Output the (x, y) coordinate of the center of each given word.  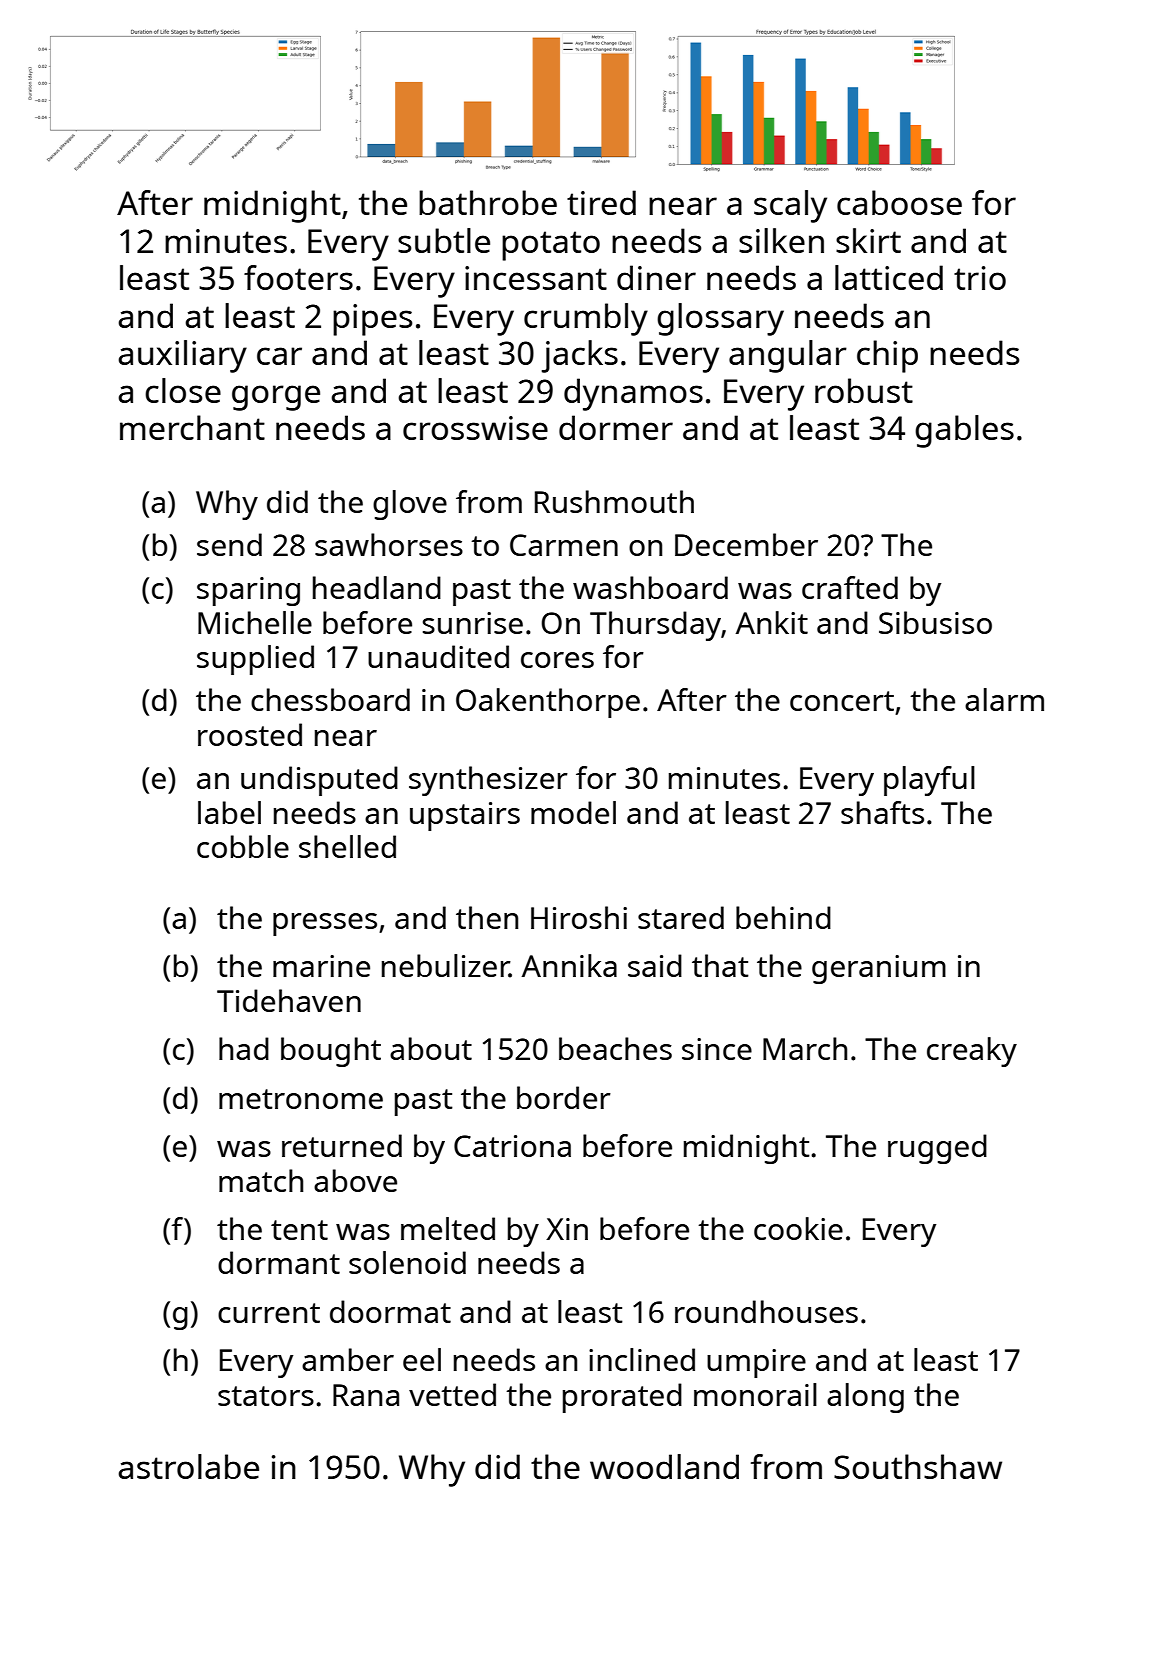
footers (298, 277)
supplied (255, 660)
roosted (250, 734)
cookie (798, 1228)
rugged (937, 1149)
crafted (850, 587)
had (244, 1048)
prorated (622, 1398)
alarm (1004, 699)
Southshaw (918, 1466)
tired (601, 202)
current (269, 1313)
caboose (899, 202)
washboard (650, 587)
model (573, 812)
